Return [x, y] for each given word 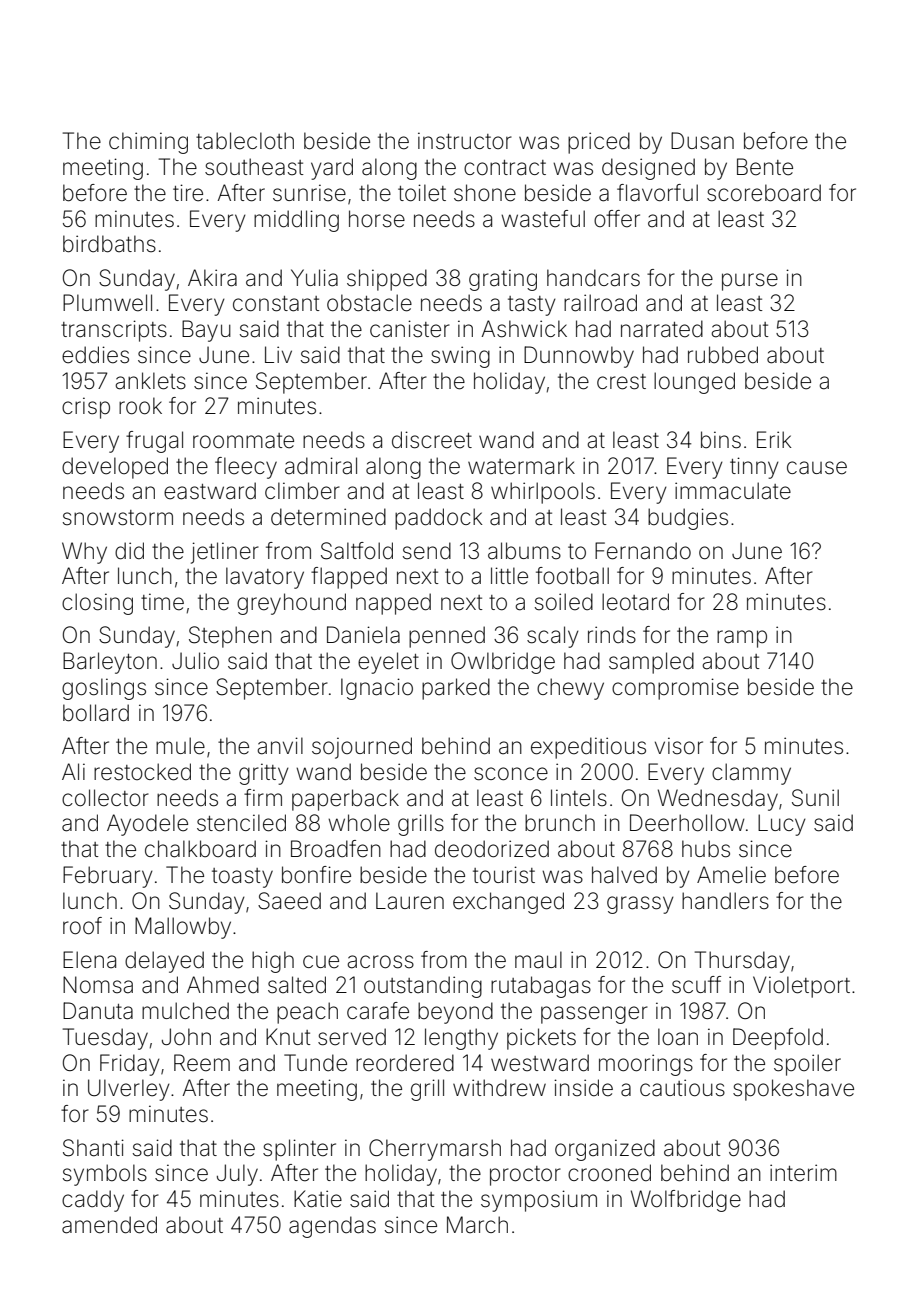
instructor [465, 141]
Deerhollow [687, 823]
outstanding [423, 987]
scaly [553, 637]
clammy [751, 774]
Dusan [702, 141]
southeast [254, 167]
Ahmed [223, 985]
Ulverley [129, 1090]
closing [97, 604]
